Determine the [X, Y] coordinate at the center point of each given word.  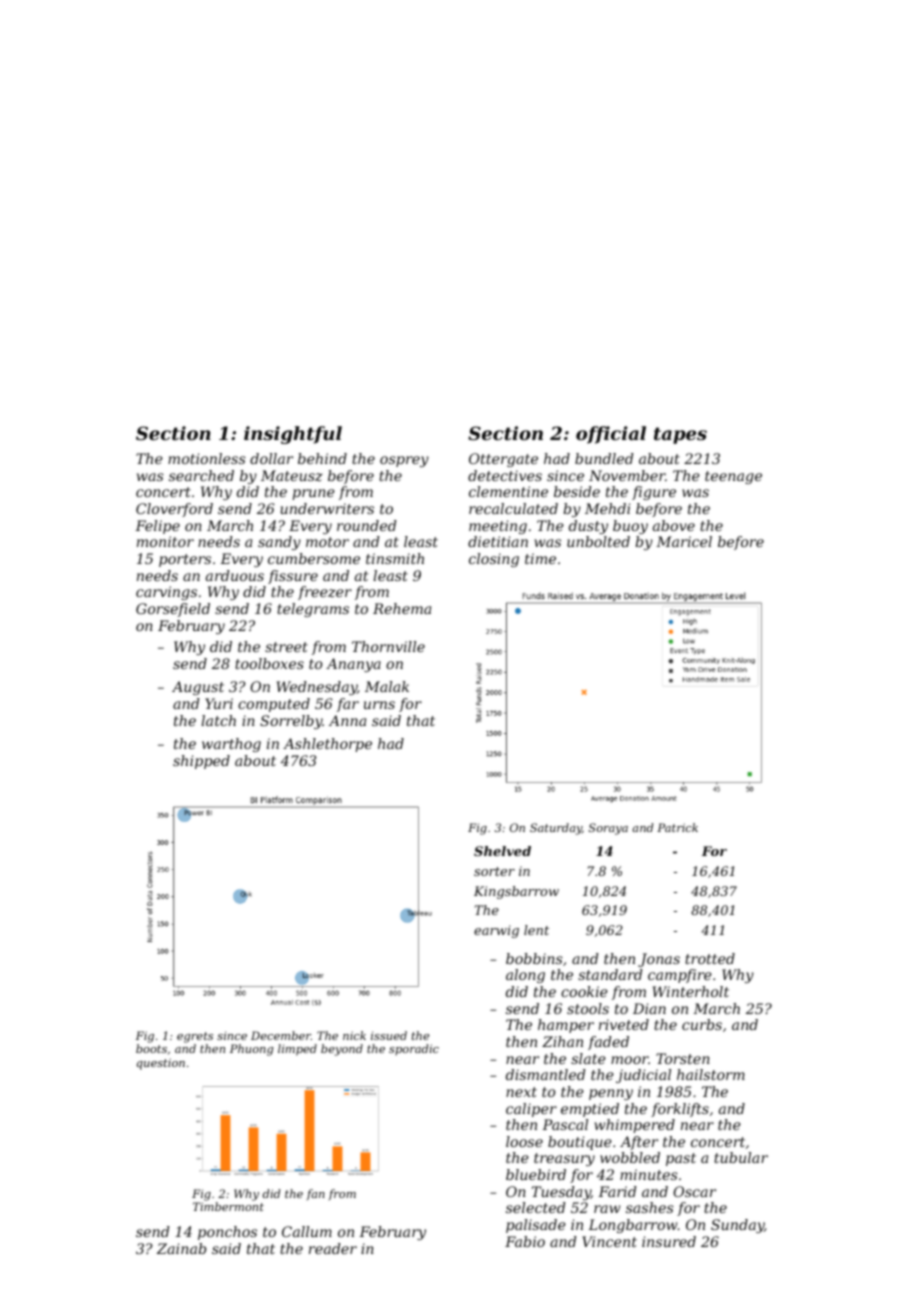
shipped [201, 762]
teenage [733, 477]
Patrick [677, 827]
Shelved [502, 851]
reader [333, 1248]
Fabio [525, 1241]
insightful [293, 435]
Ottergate [503, 460]
